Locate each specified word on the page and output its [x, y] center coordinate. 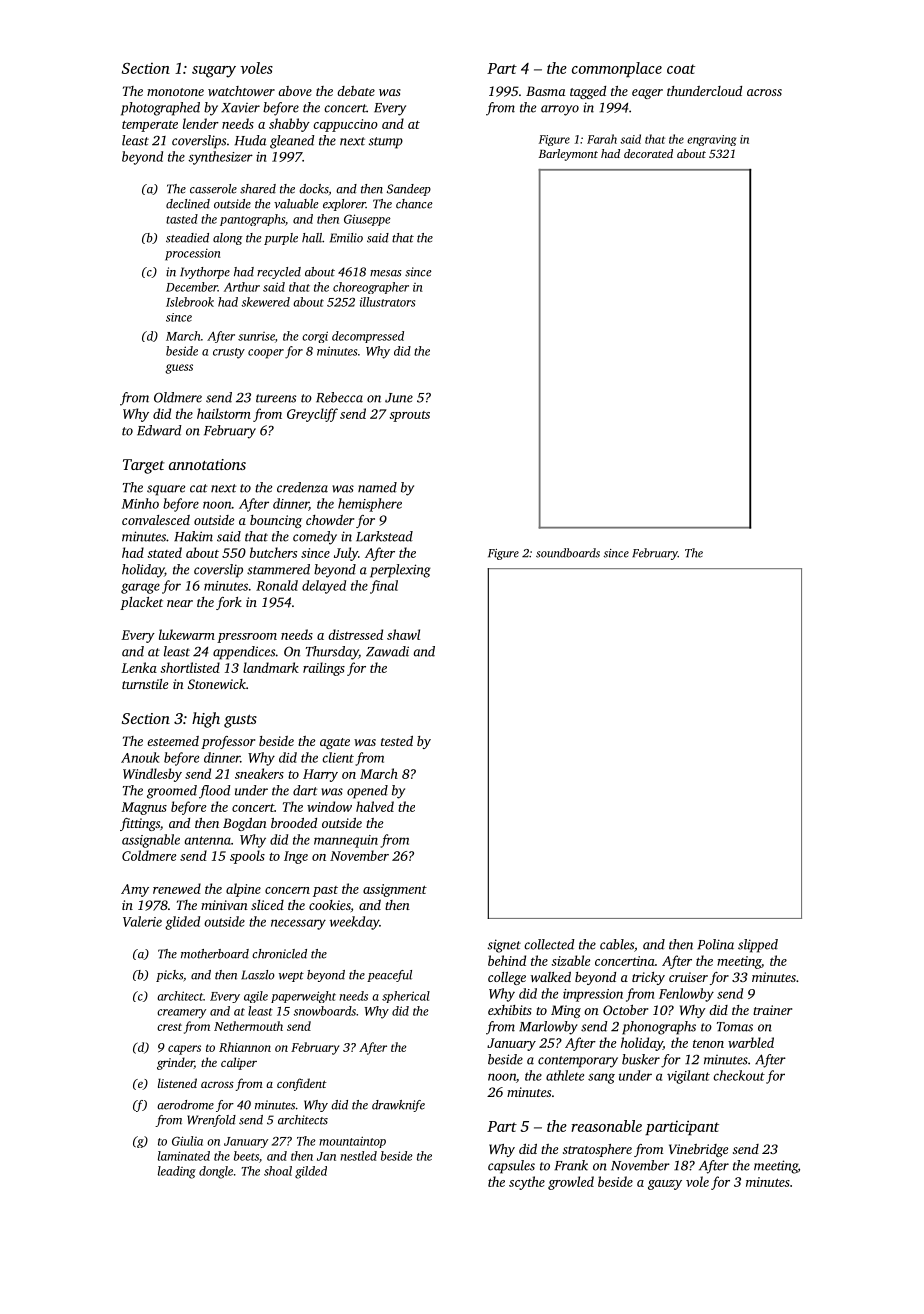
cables [617, 944]
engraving [711, 140]
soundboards [568, 553]
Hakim [193, 536]
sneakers [259, 773]
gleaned [292, 142]
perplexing [400, 571]
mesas [386, 273]
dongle [216, 1172]
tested [397, 741]
